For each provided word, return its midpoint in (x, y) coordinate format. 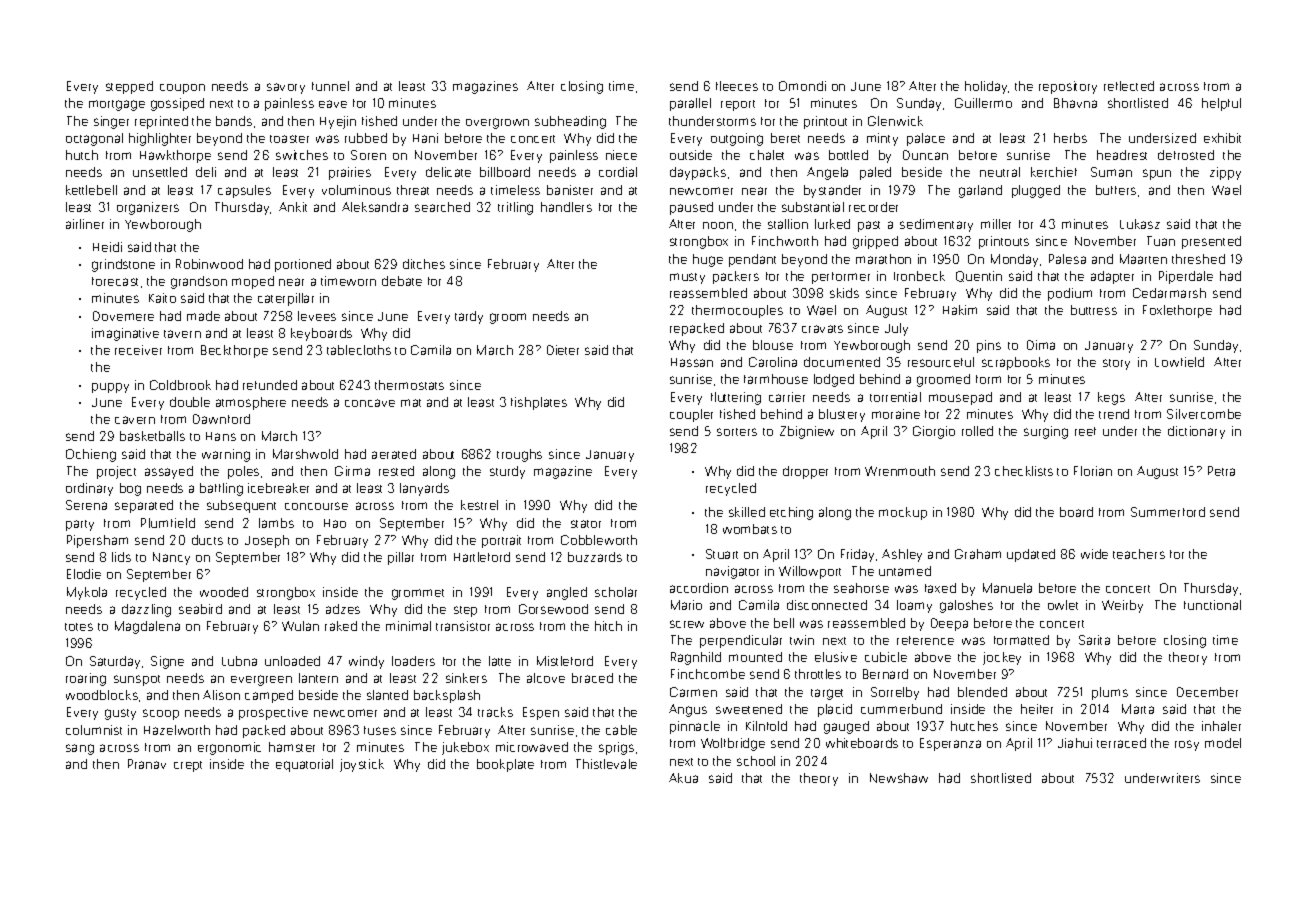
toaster (289, 139)
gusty (120, 714)
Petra (1221, 471)
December (1207, 692)
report (738, 105)
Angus (688, 710)
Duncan (925, 155)
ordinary (89, 489)
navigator (732, 572)
